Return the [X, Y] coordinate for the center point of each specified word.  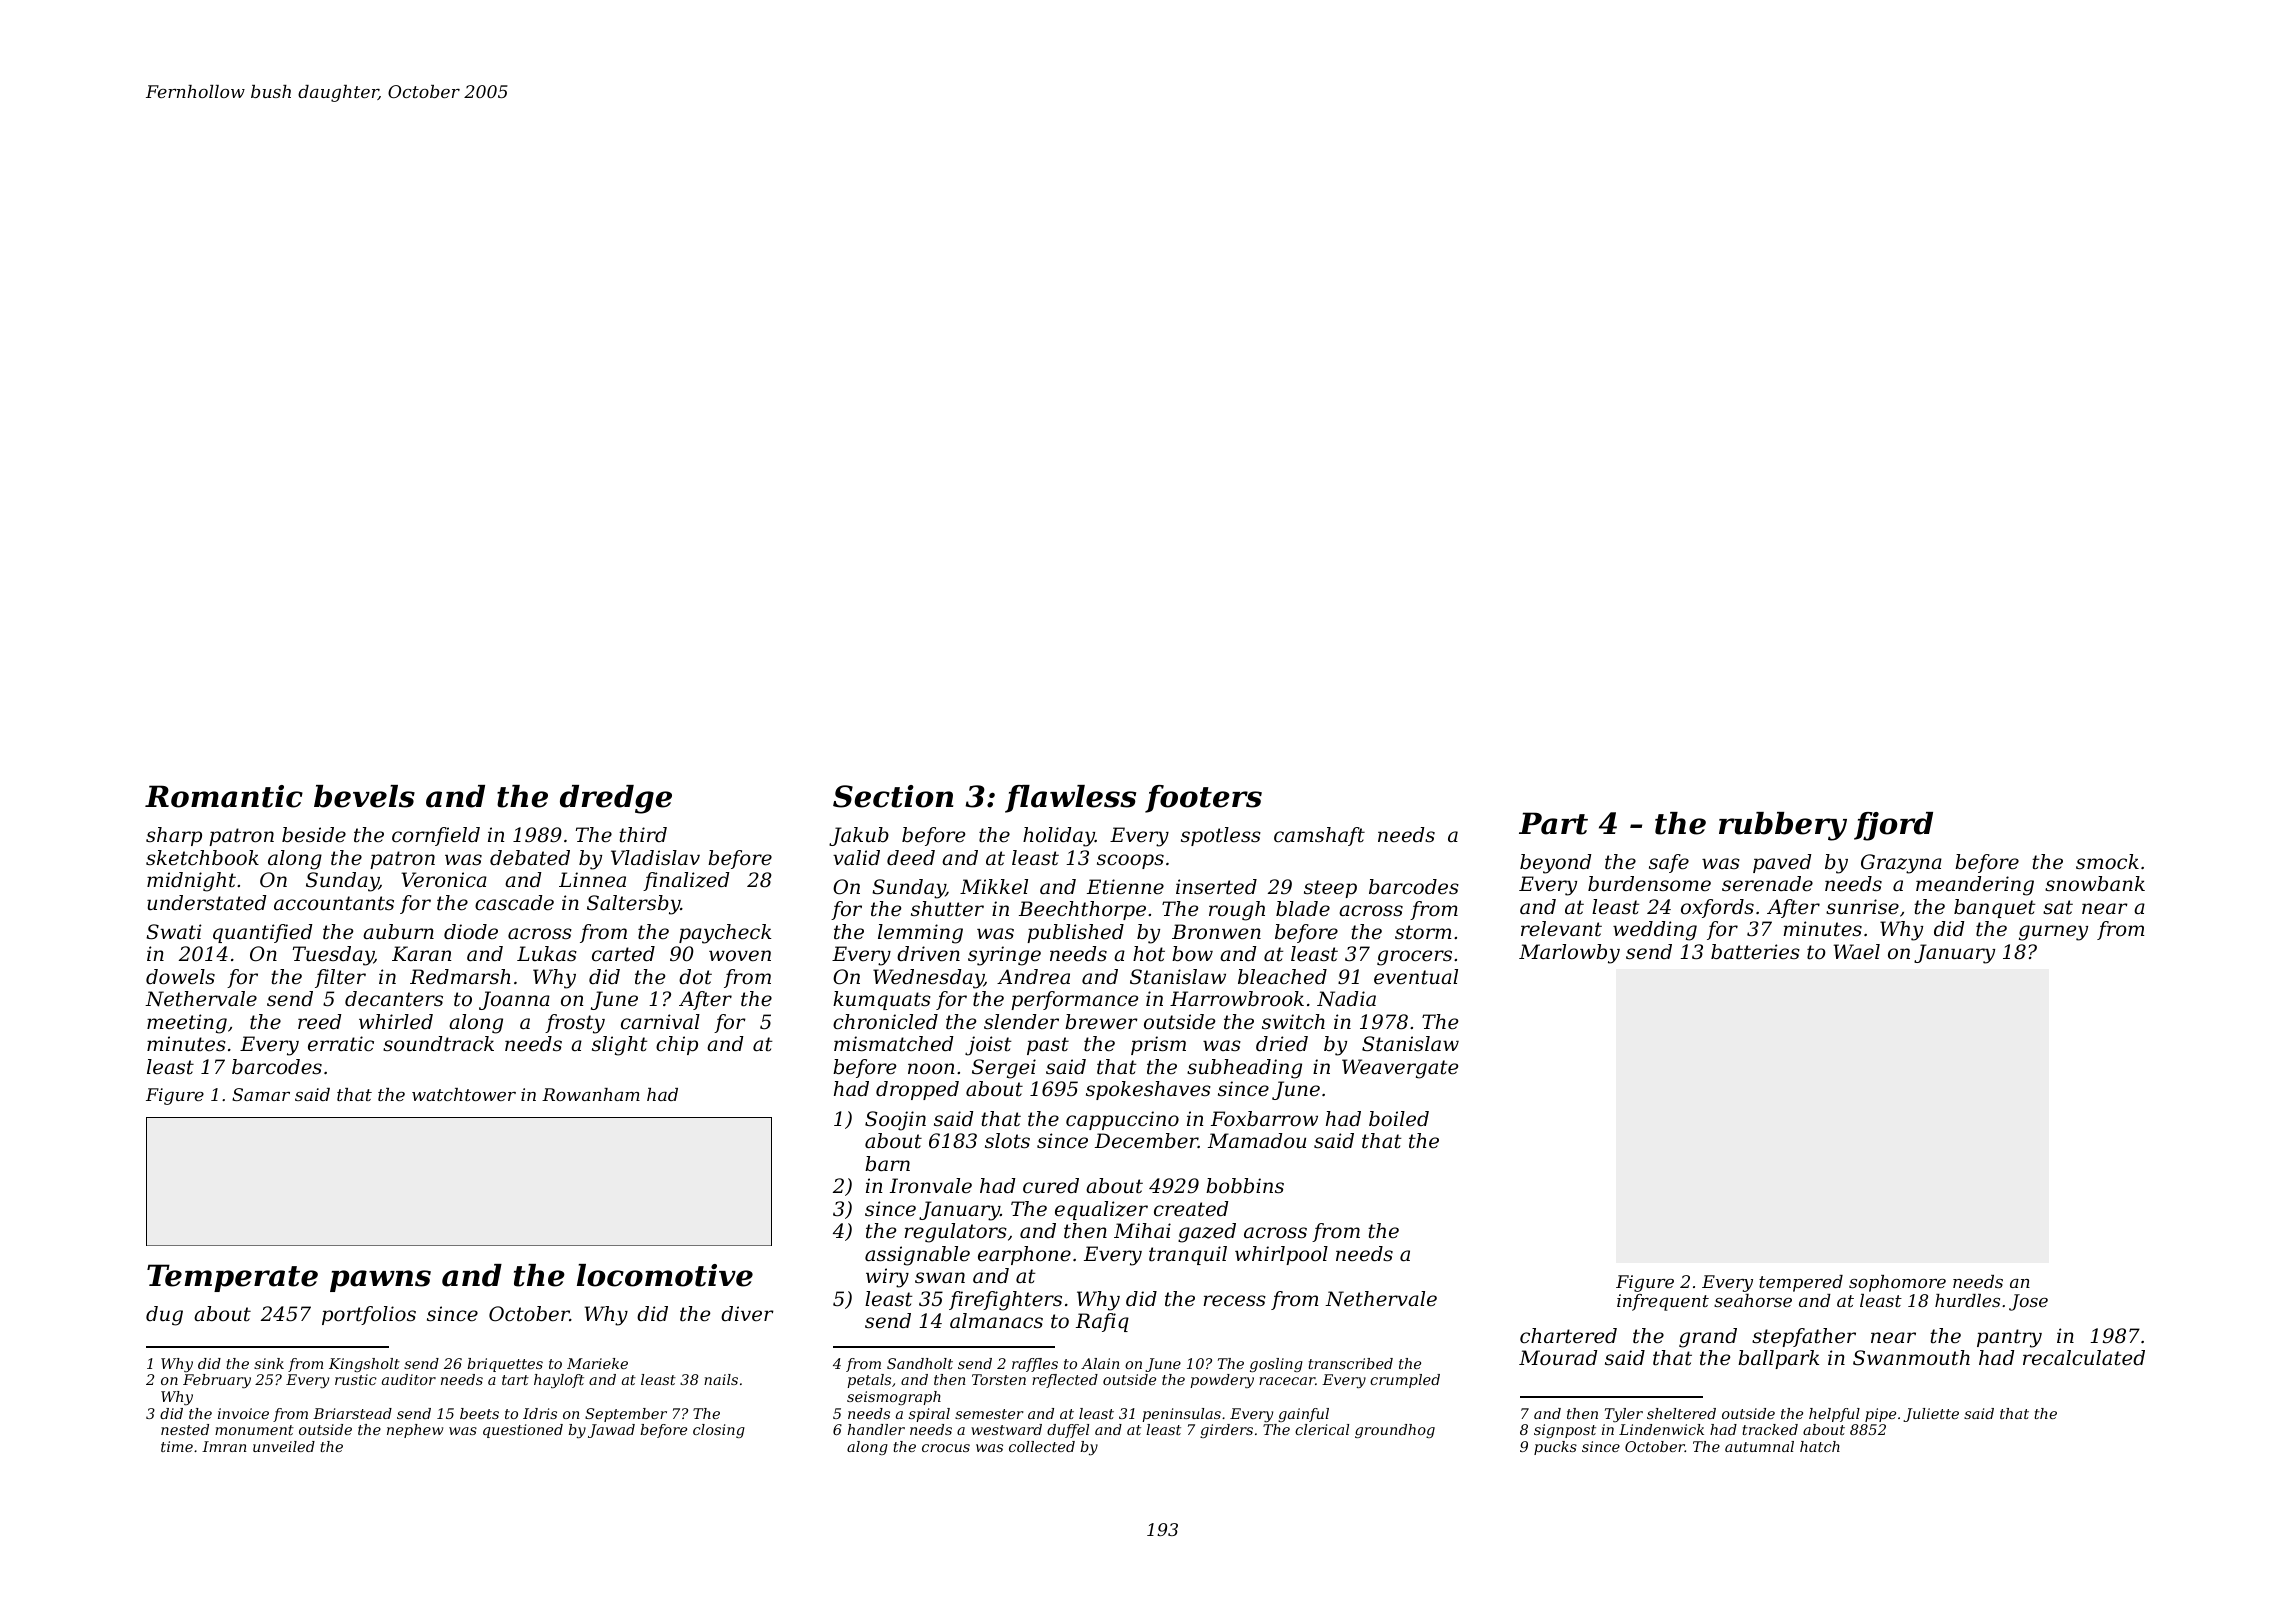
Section [893, 796]
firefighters [1005, 1301]
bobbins [1245, 1186]
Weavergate [1400, 1069]
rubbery [1783, 826]
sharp [174, 836]
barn [887, 1164]
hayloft [559, 1381]
